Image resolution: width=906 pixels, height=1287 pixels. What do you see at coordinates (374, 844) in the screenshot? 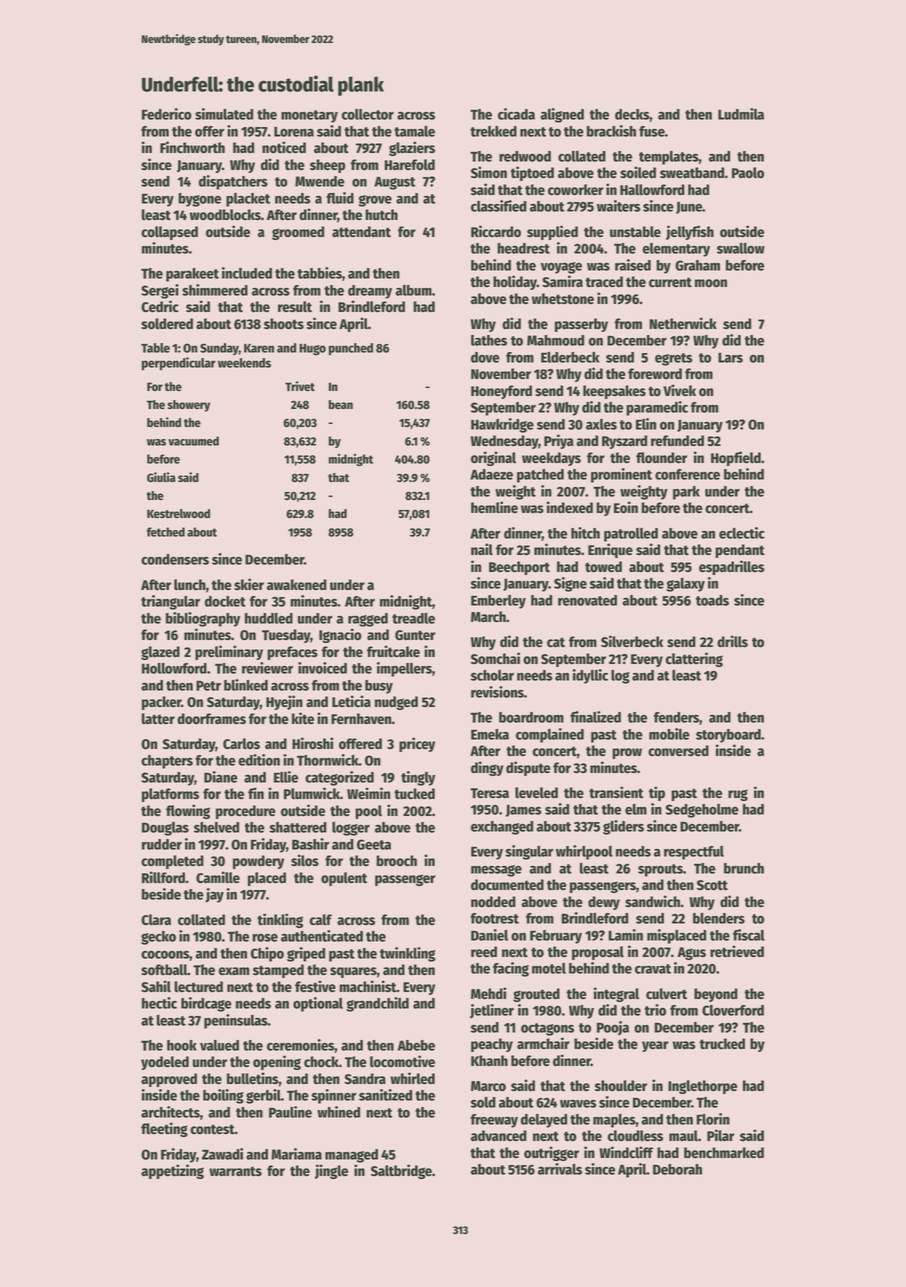
I see `Geeta` at bounding box center [374, 844].
